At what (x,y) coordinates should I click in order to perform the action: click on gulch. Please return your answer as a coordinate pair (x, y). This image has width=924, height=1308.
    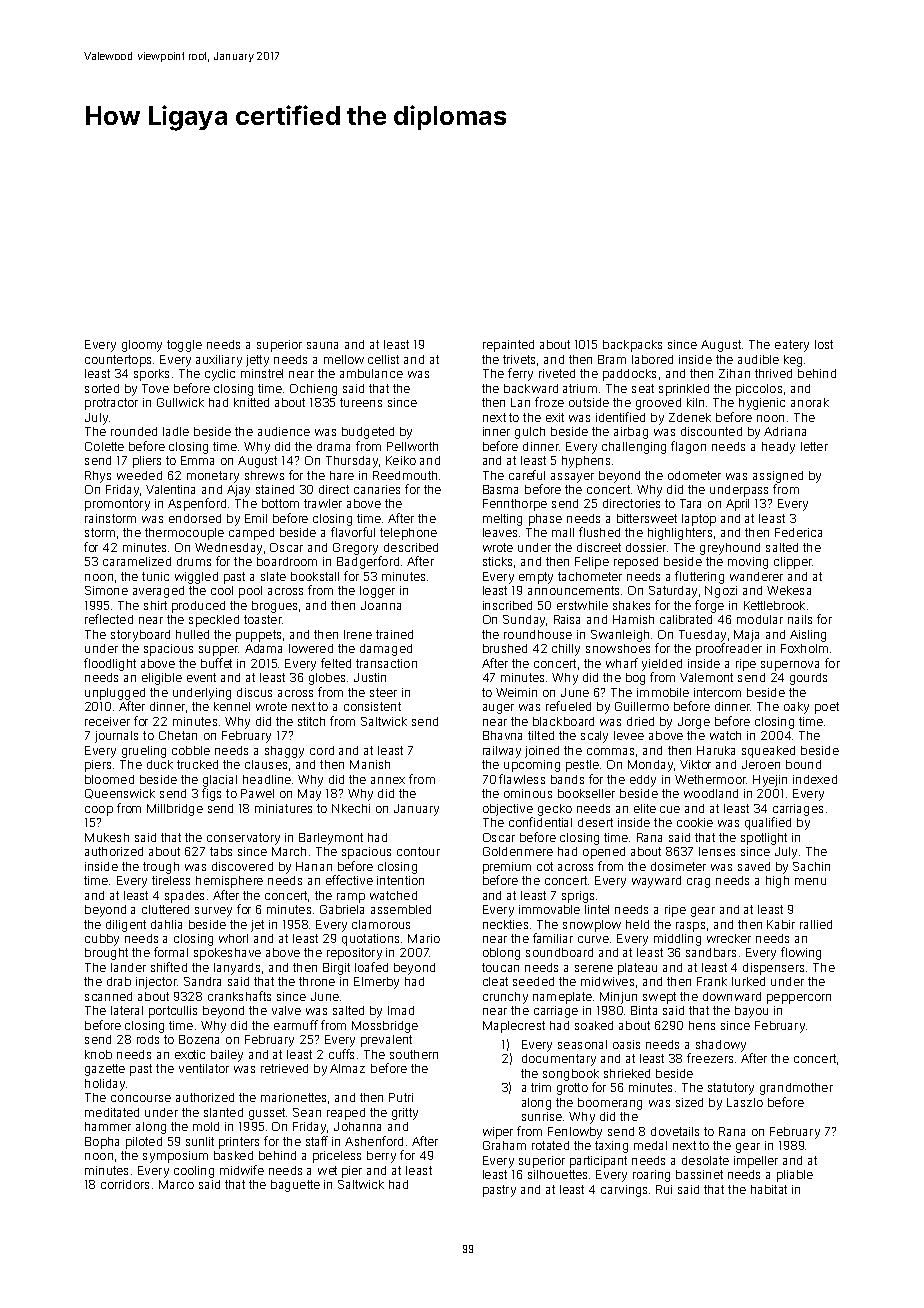
    Looking at the image, I should click on (530, 433).
